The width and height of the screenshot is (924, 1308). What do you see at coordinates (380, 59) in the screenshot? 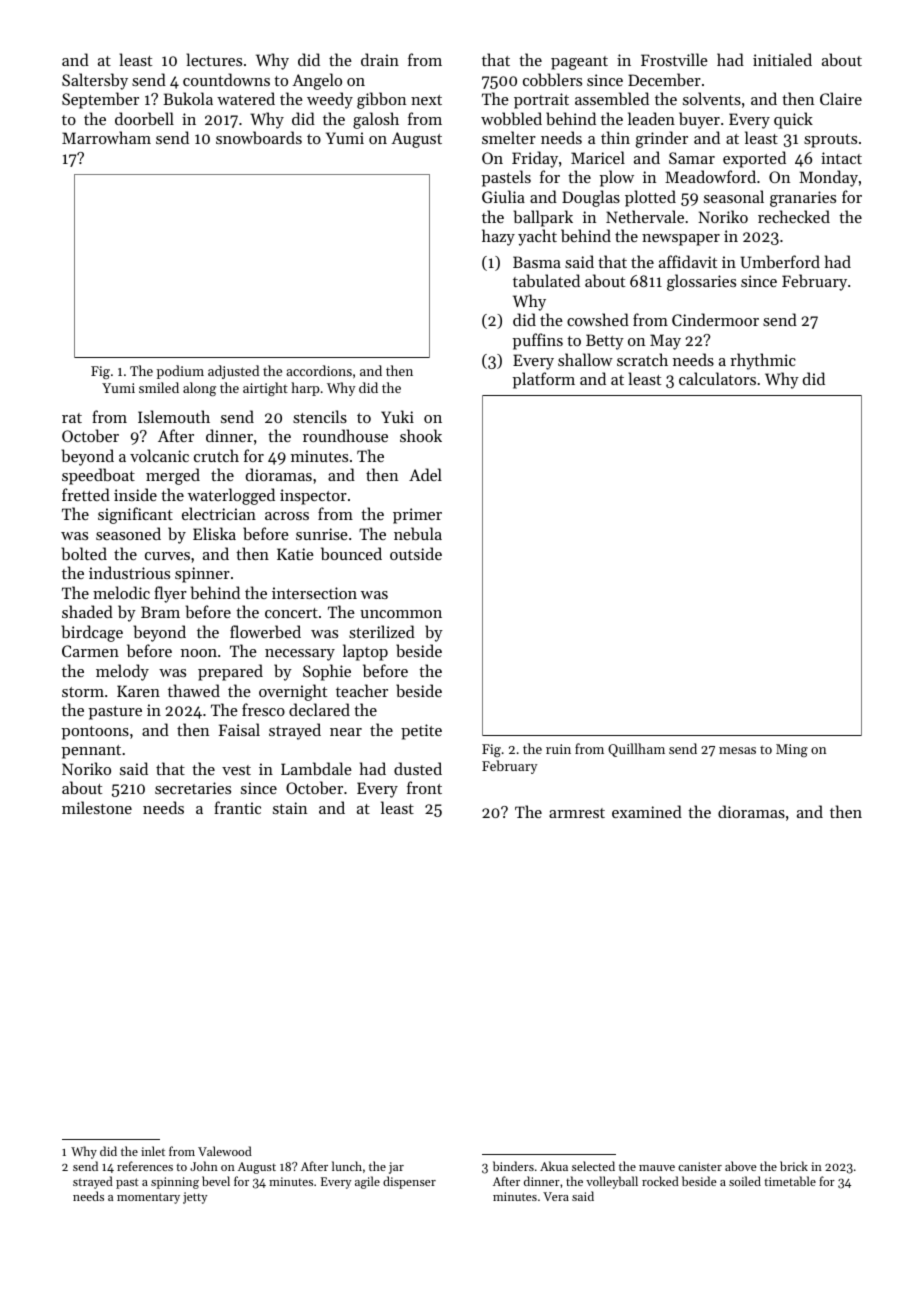
I see `drain` at bounding box center [380, 59].
